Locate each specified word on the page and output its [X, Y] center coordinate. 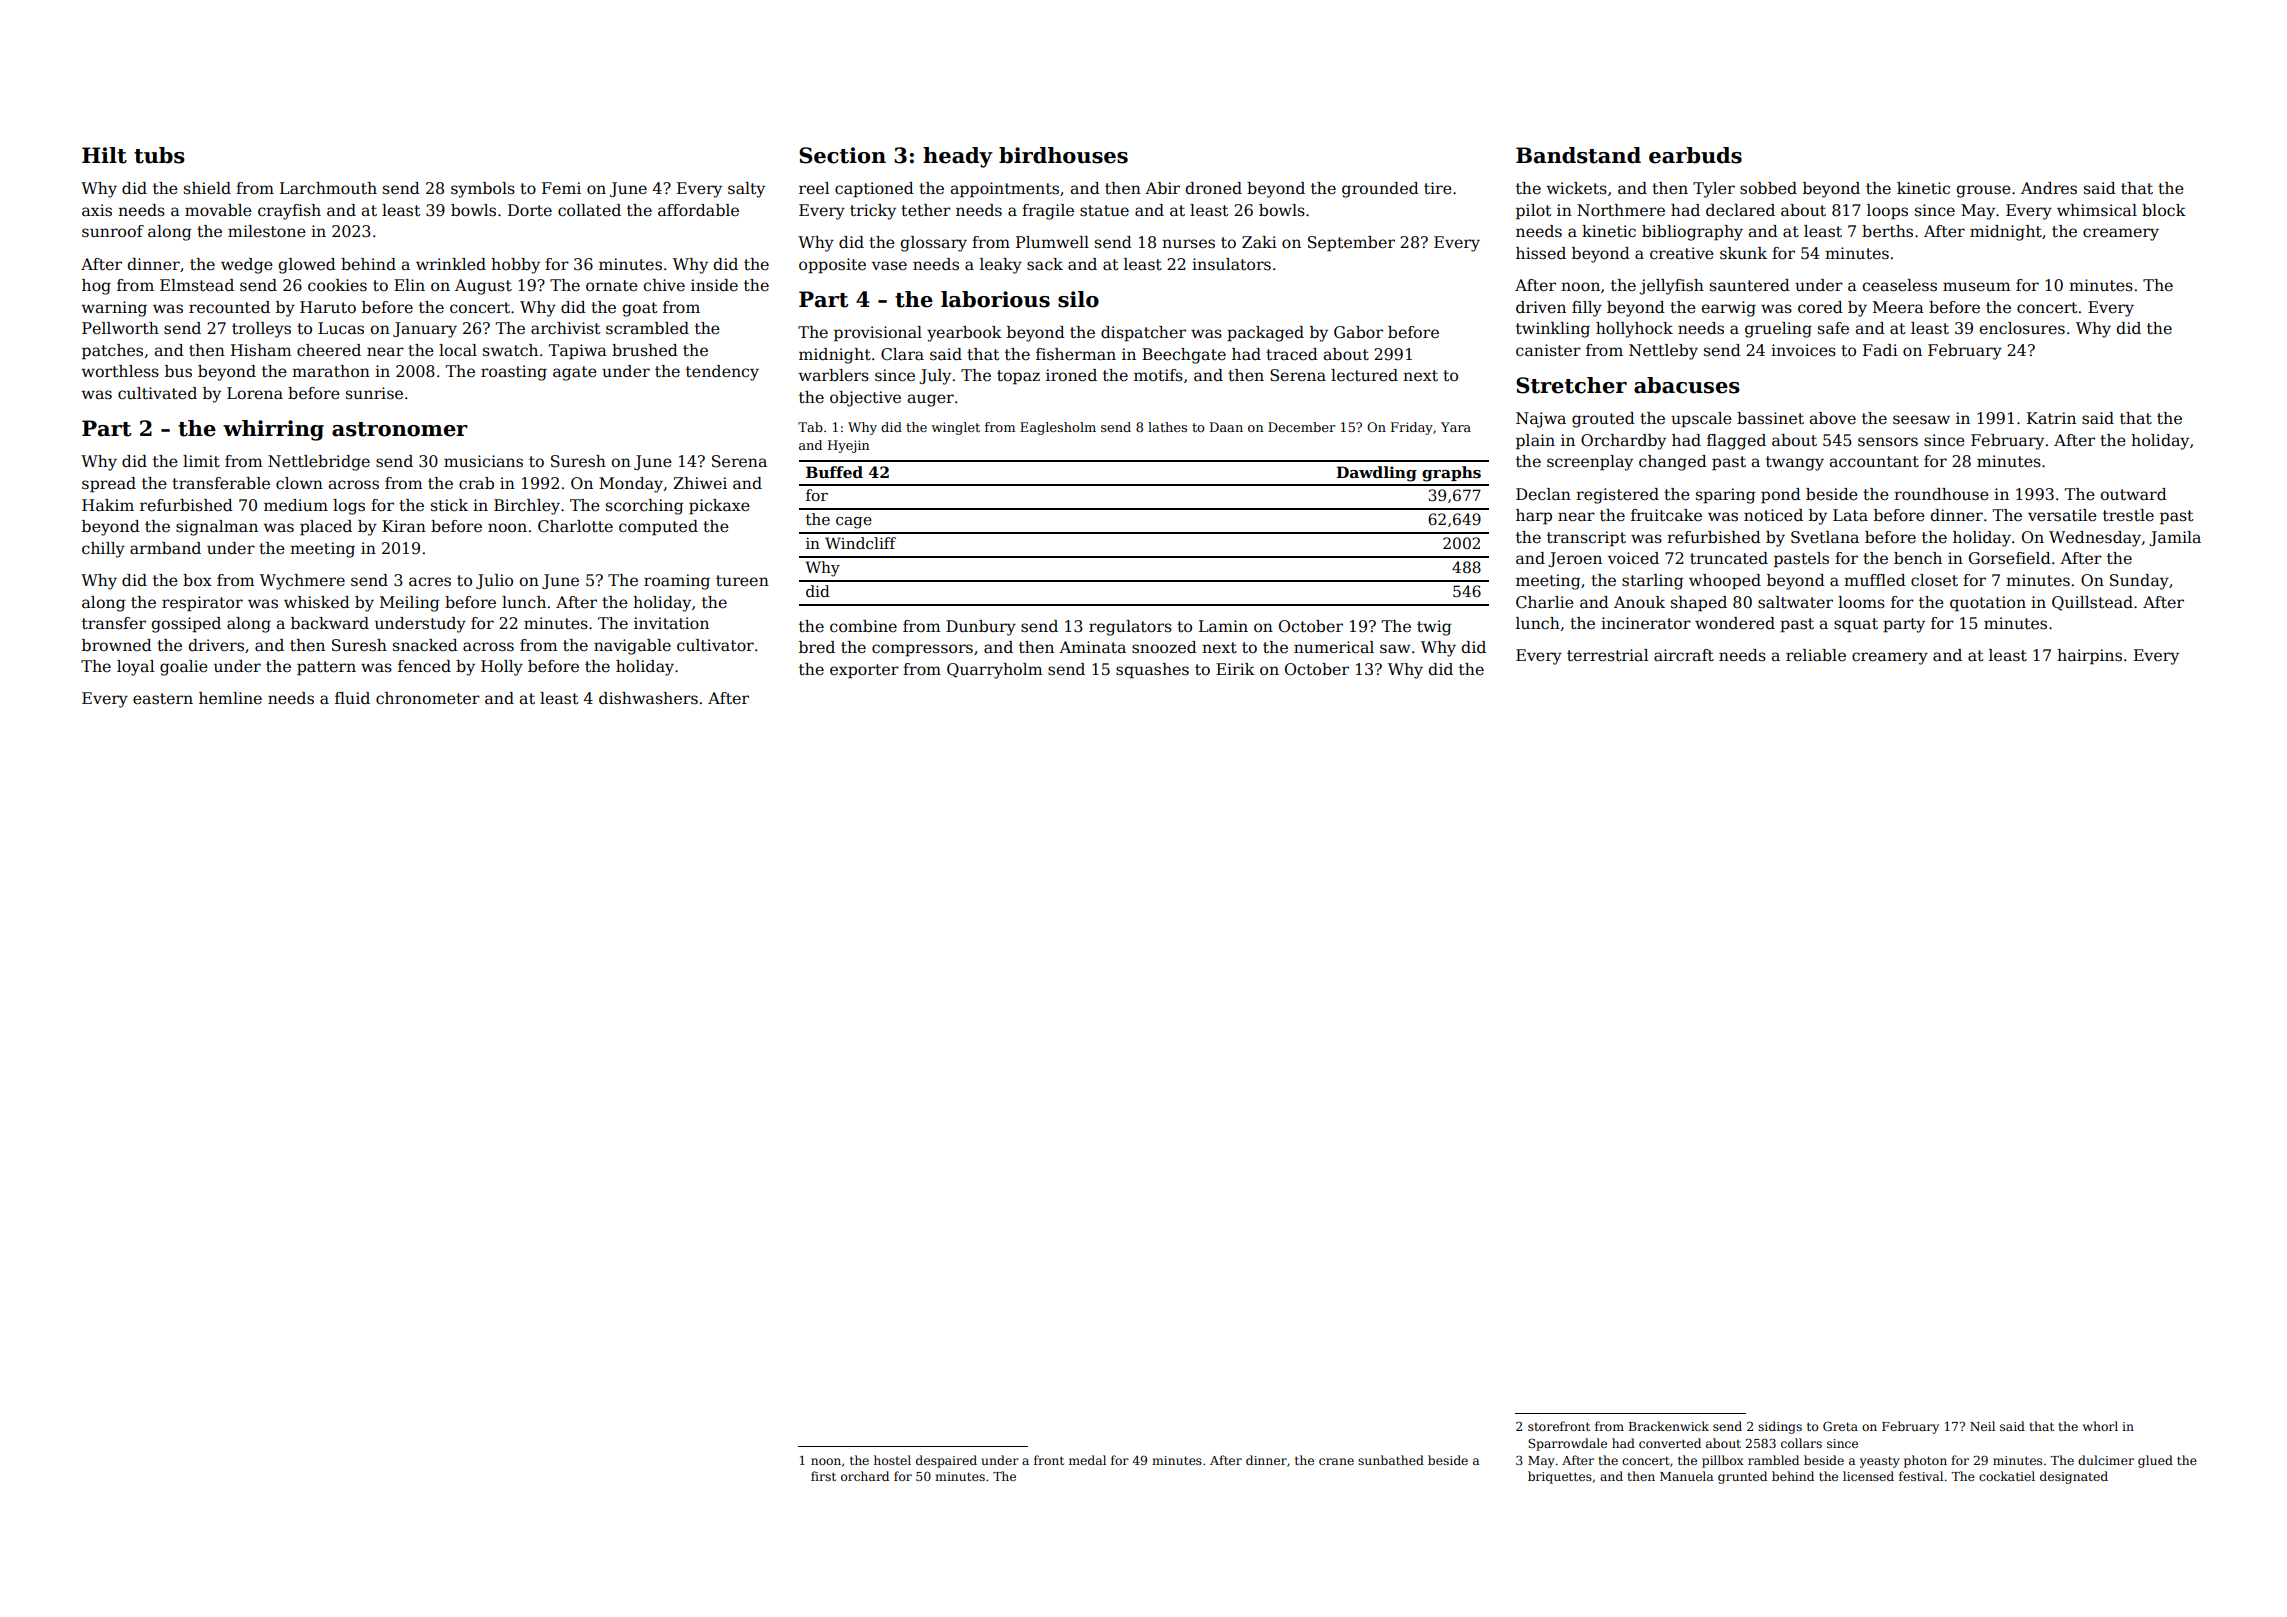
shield [207, 188]
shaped [1699, 604]
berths [1887, 231]
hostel [892, 1460]
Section [842, 155]
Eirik [1235, 669]
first [823, 1476]
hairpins [2089, 657]
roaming [677, 582]
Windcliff [860, 543]
